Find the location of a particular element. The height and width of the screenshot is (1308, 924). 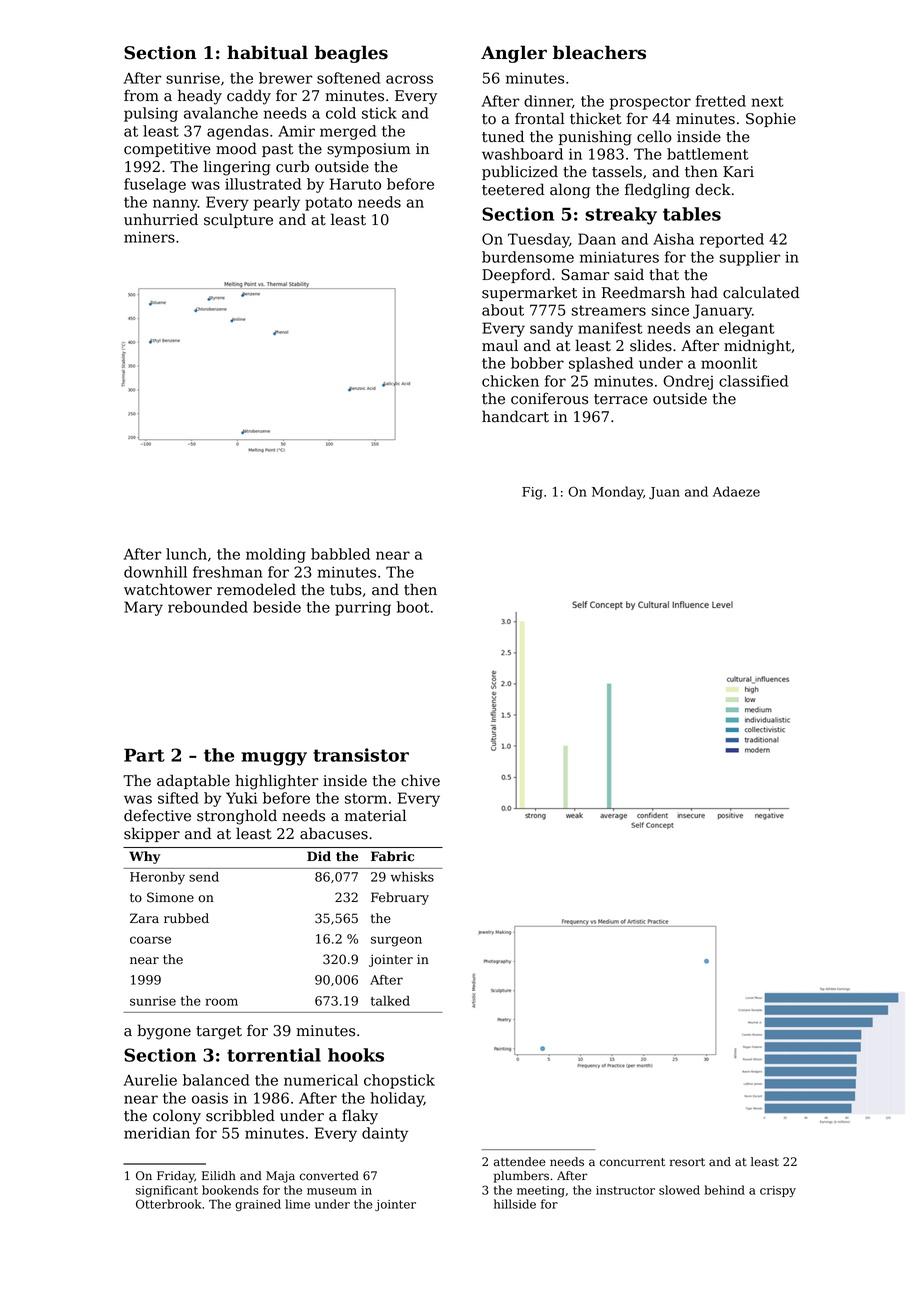

maul is located at coordinates (500, 345).
